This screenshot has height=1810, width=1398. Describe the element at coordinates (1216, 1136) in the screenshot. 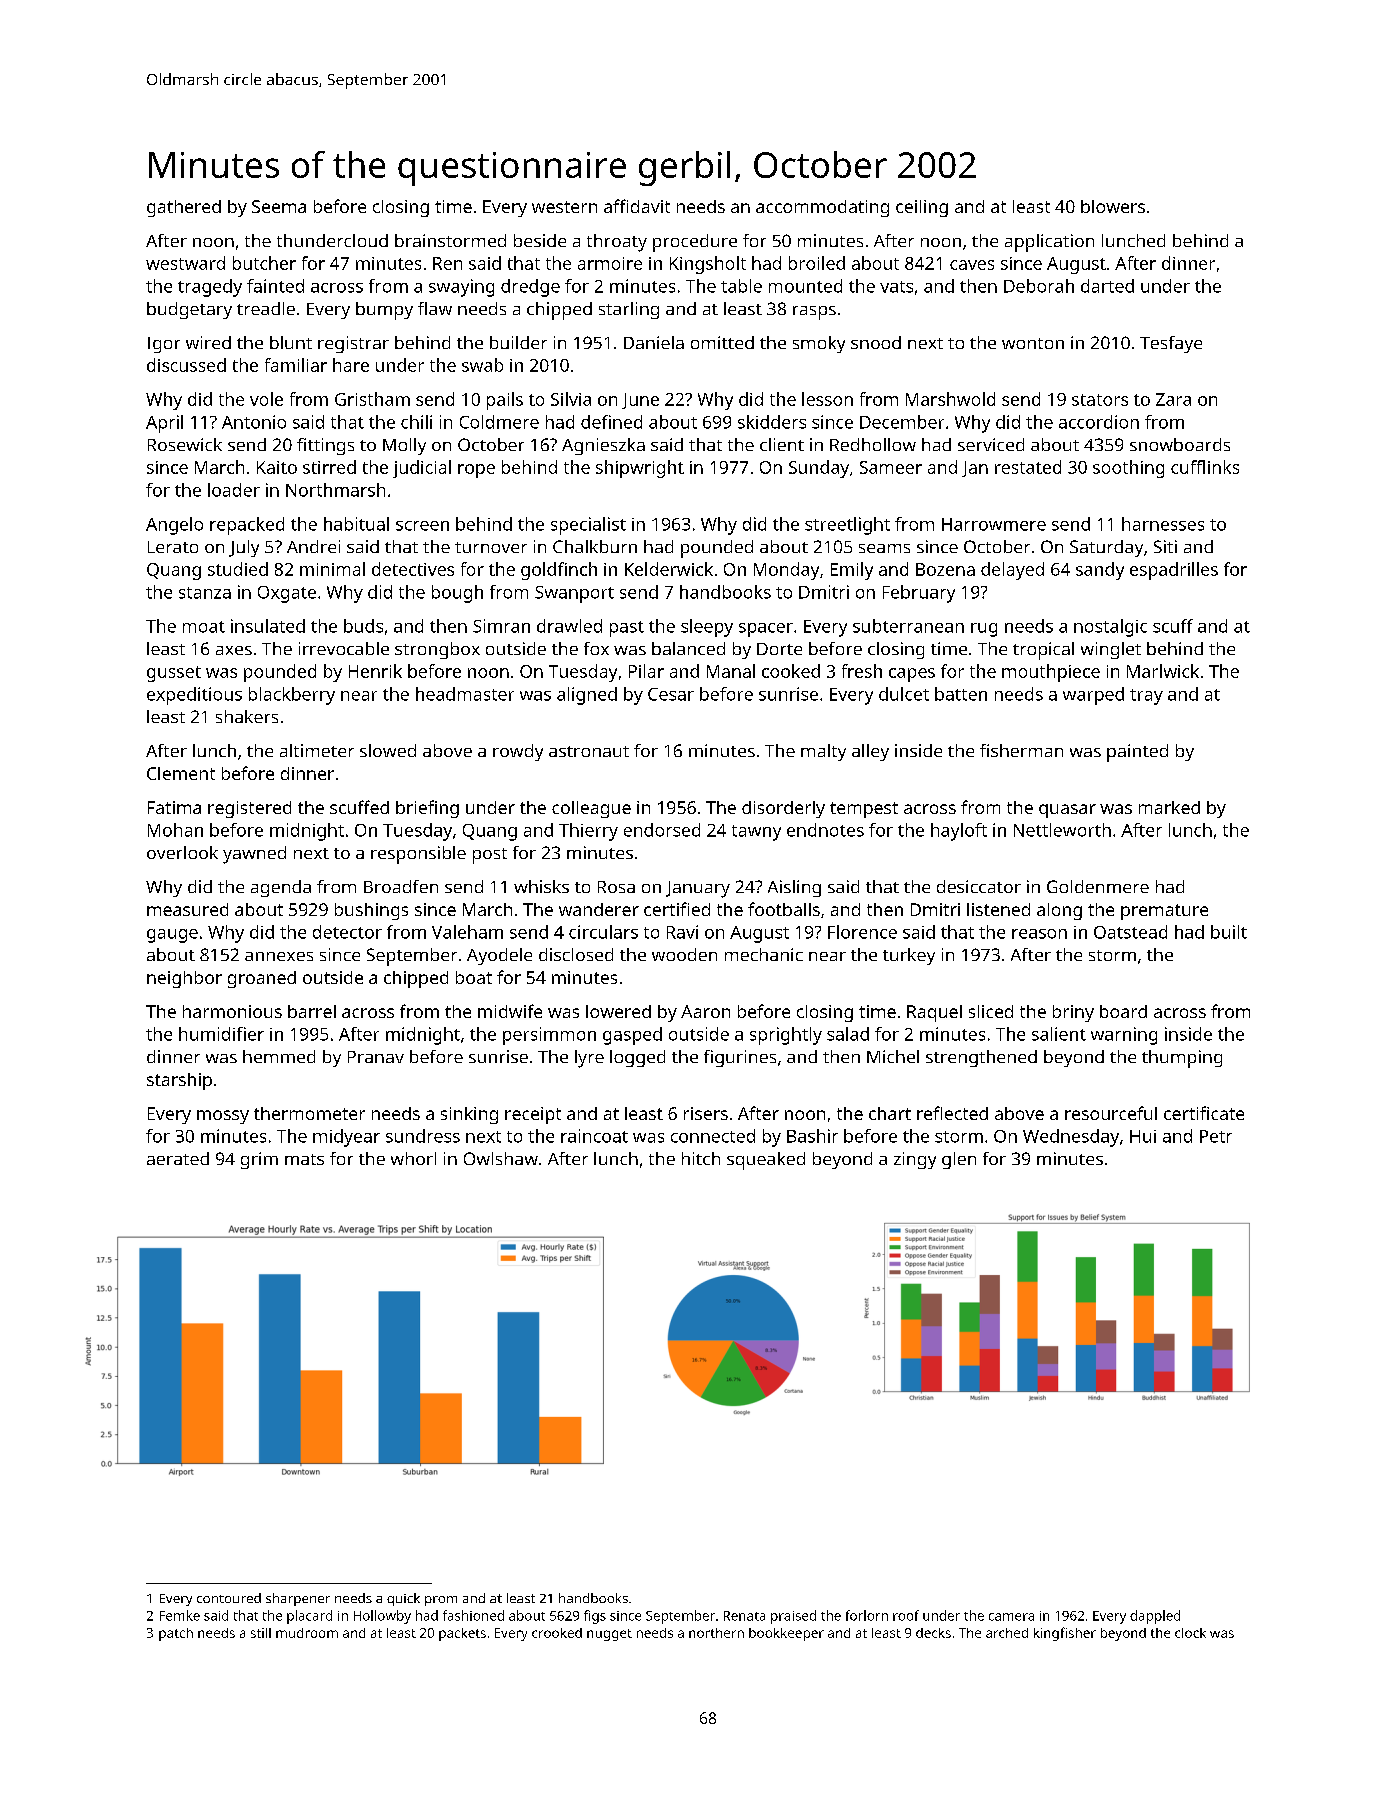

I see `Petr` at that location.
